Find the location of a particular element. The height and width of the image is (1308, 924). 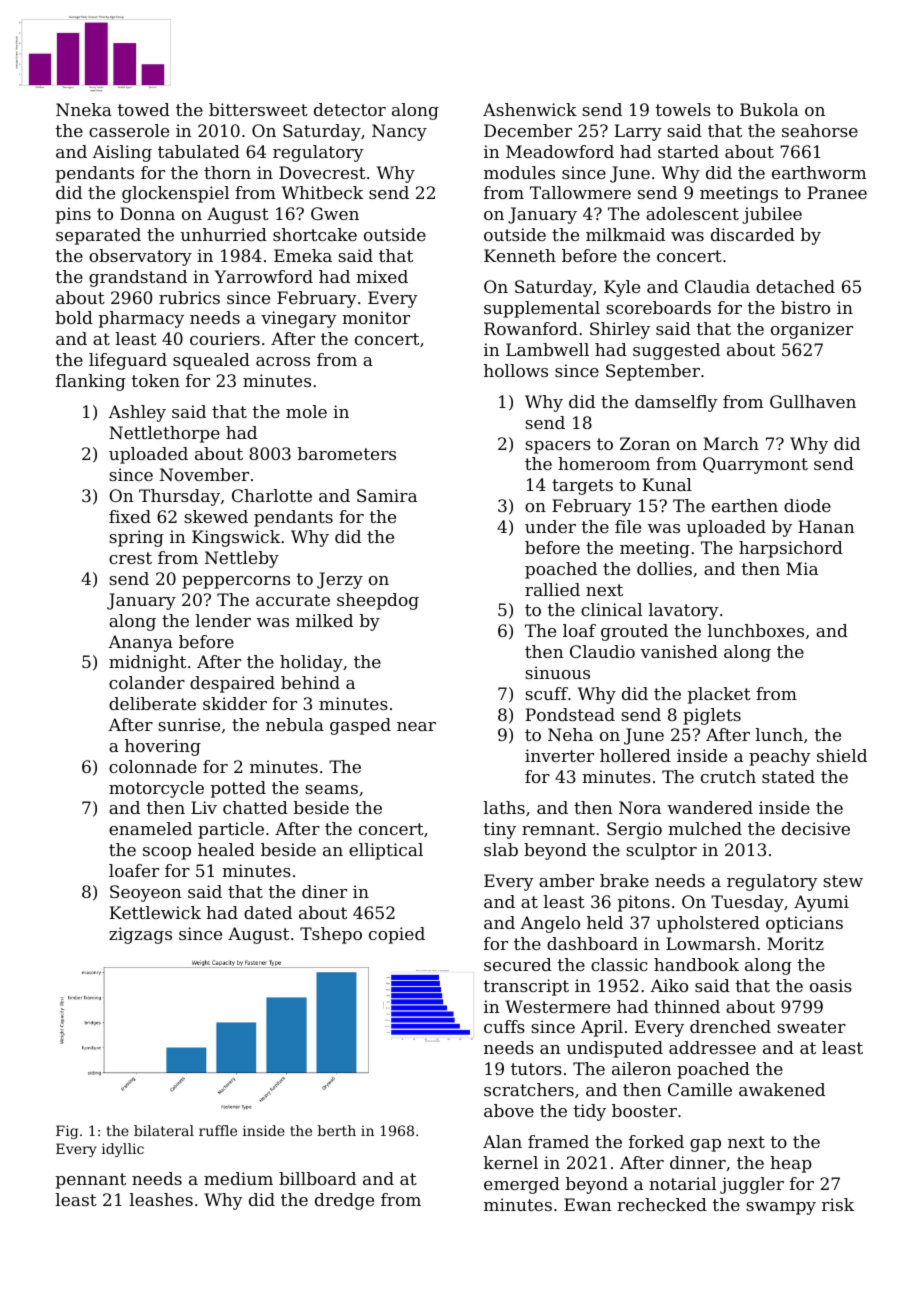

slab is located at coordinates (501, 849).
